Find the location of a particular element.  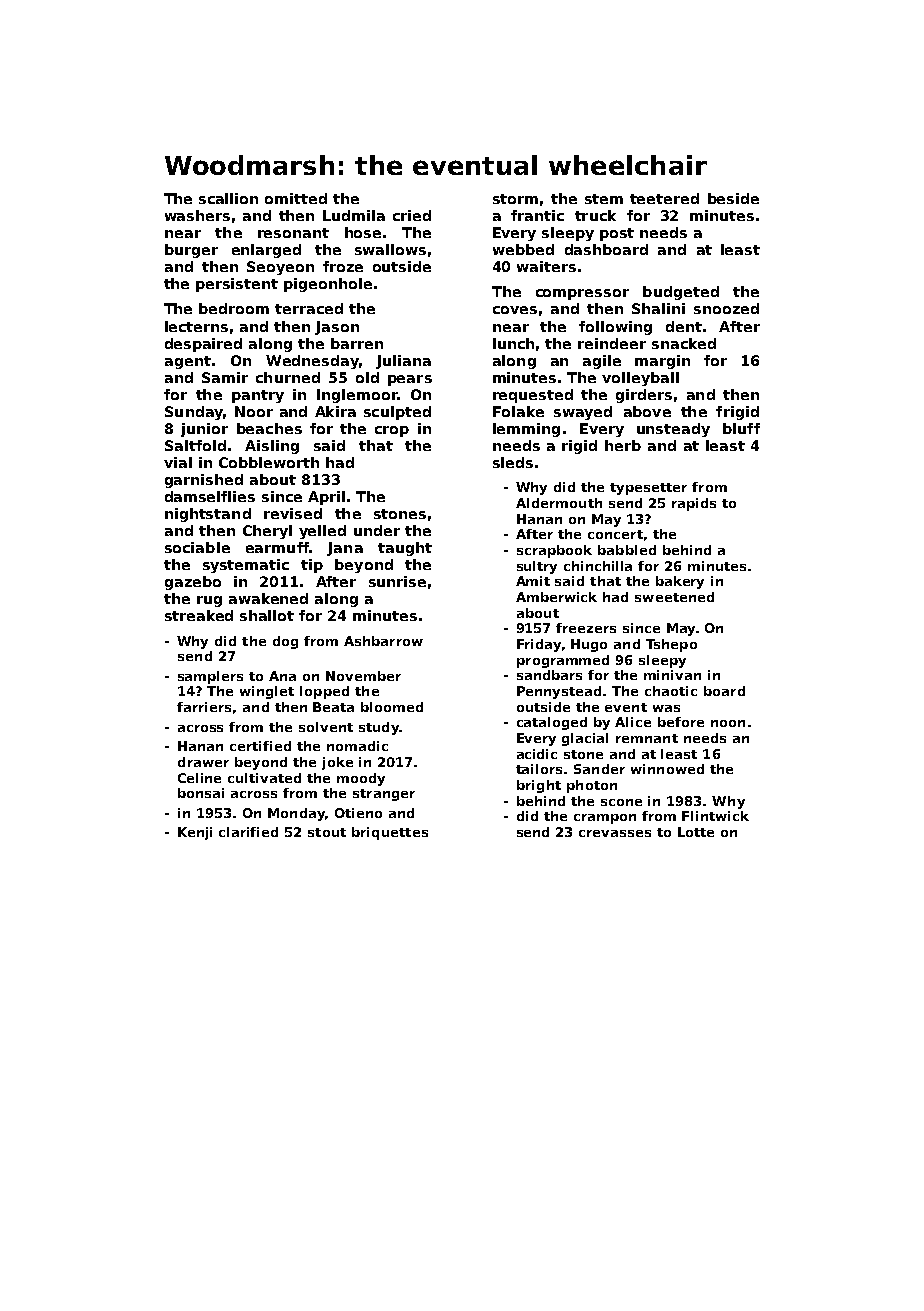

storm is located at coordinates (515, 199).
